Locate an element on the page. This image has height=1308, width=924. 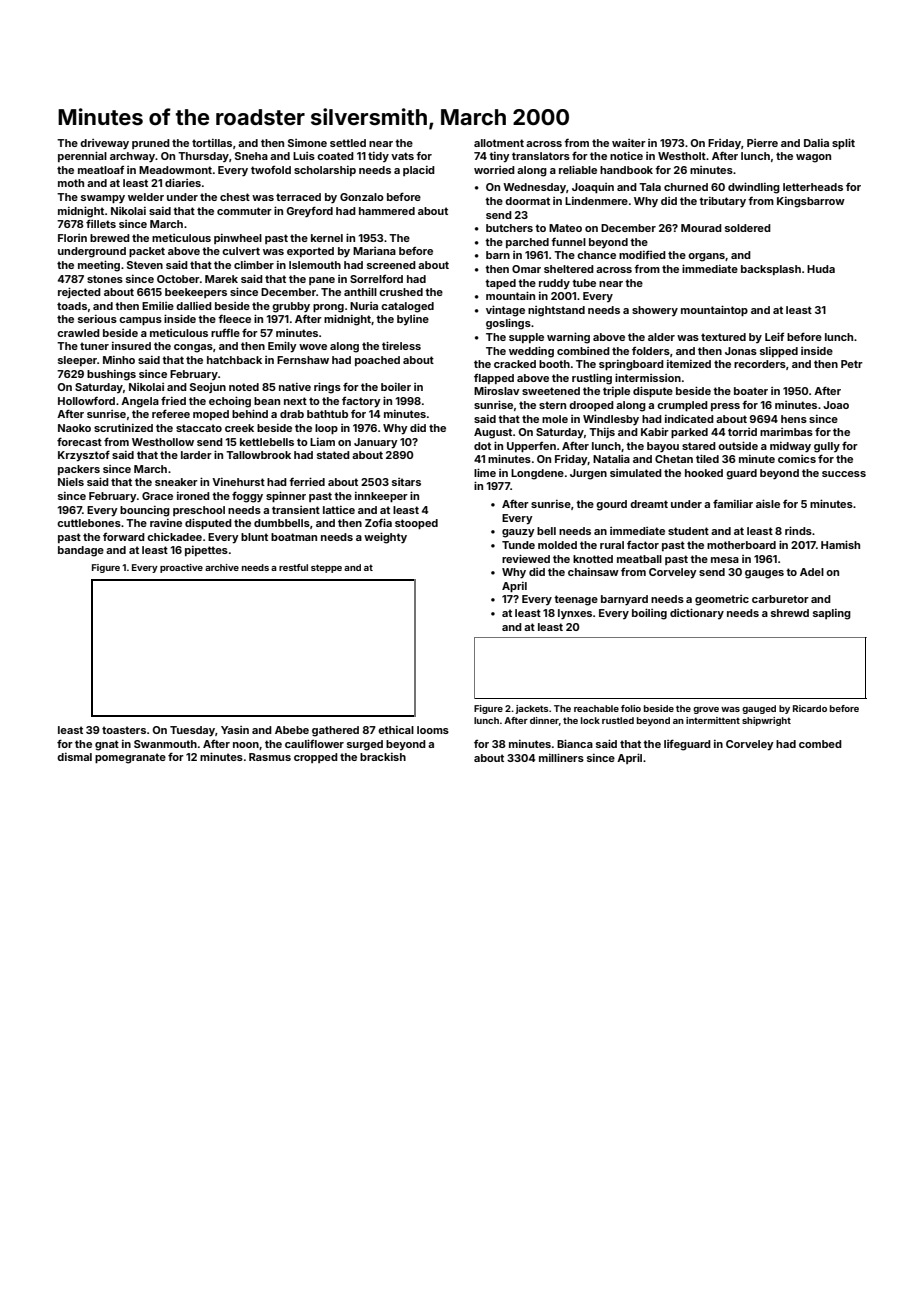
waiter is located at coordinates (629, 143).
